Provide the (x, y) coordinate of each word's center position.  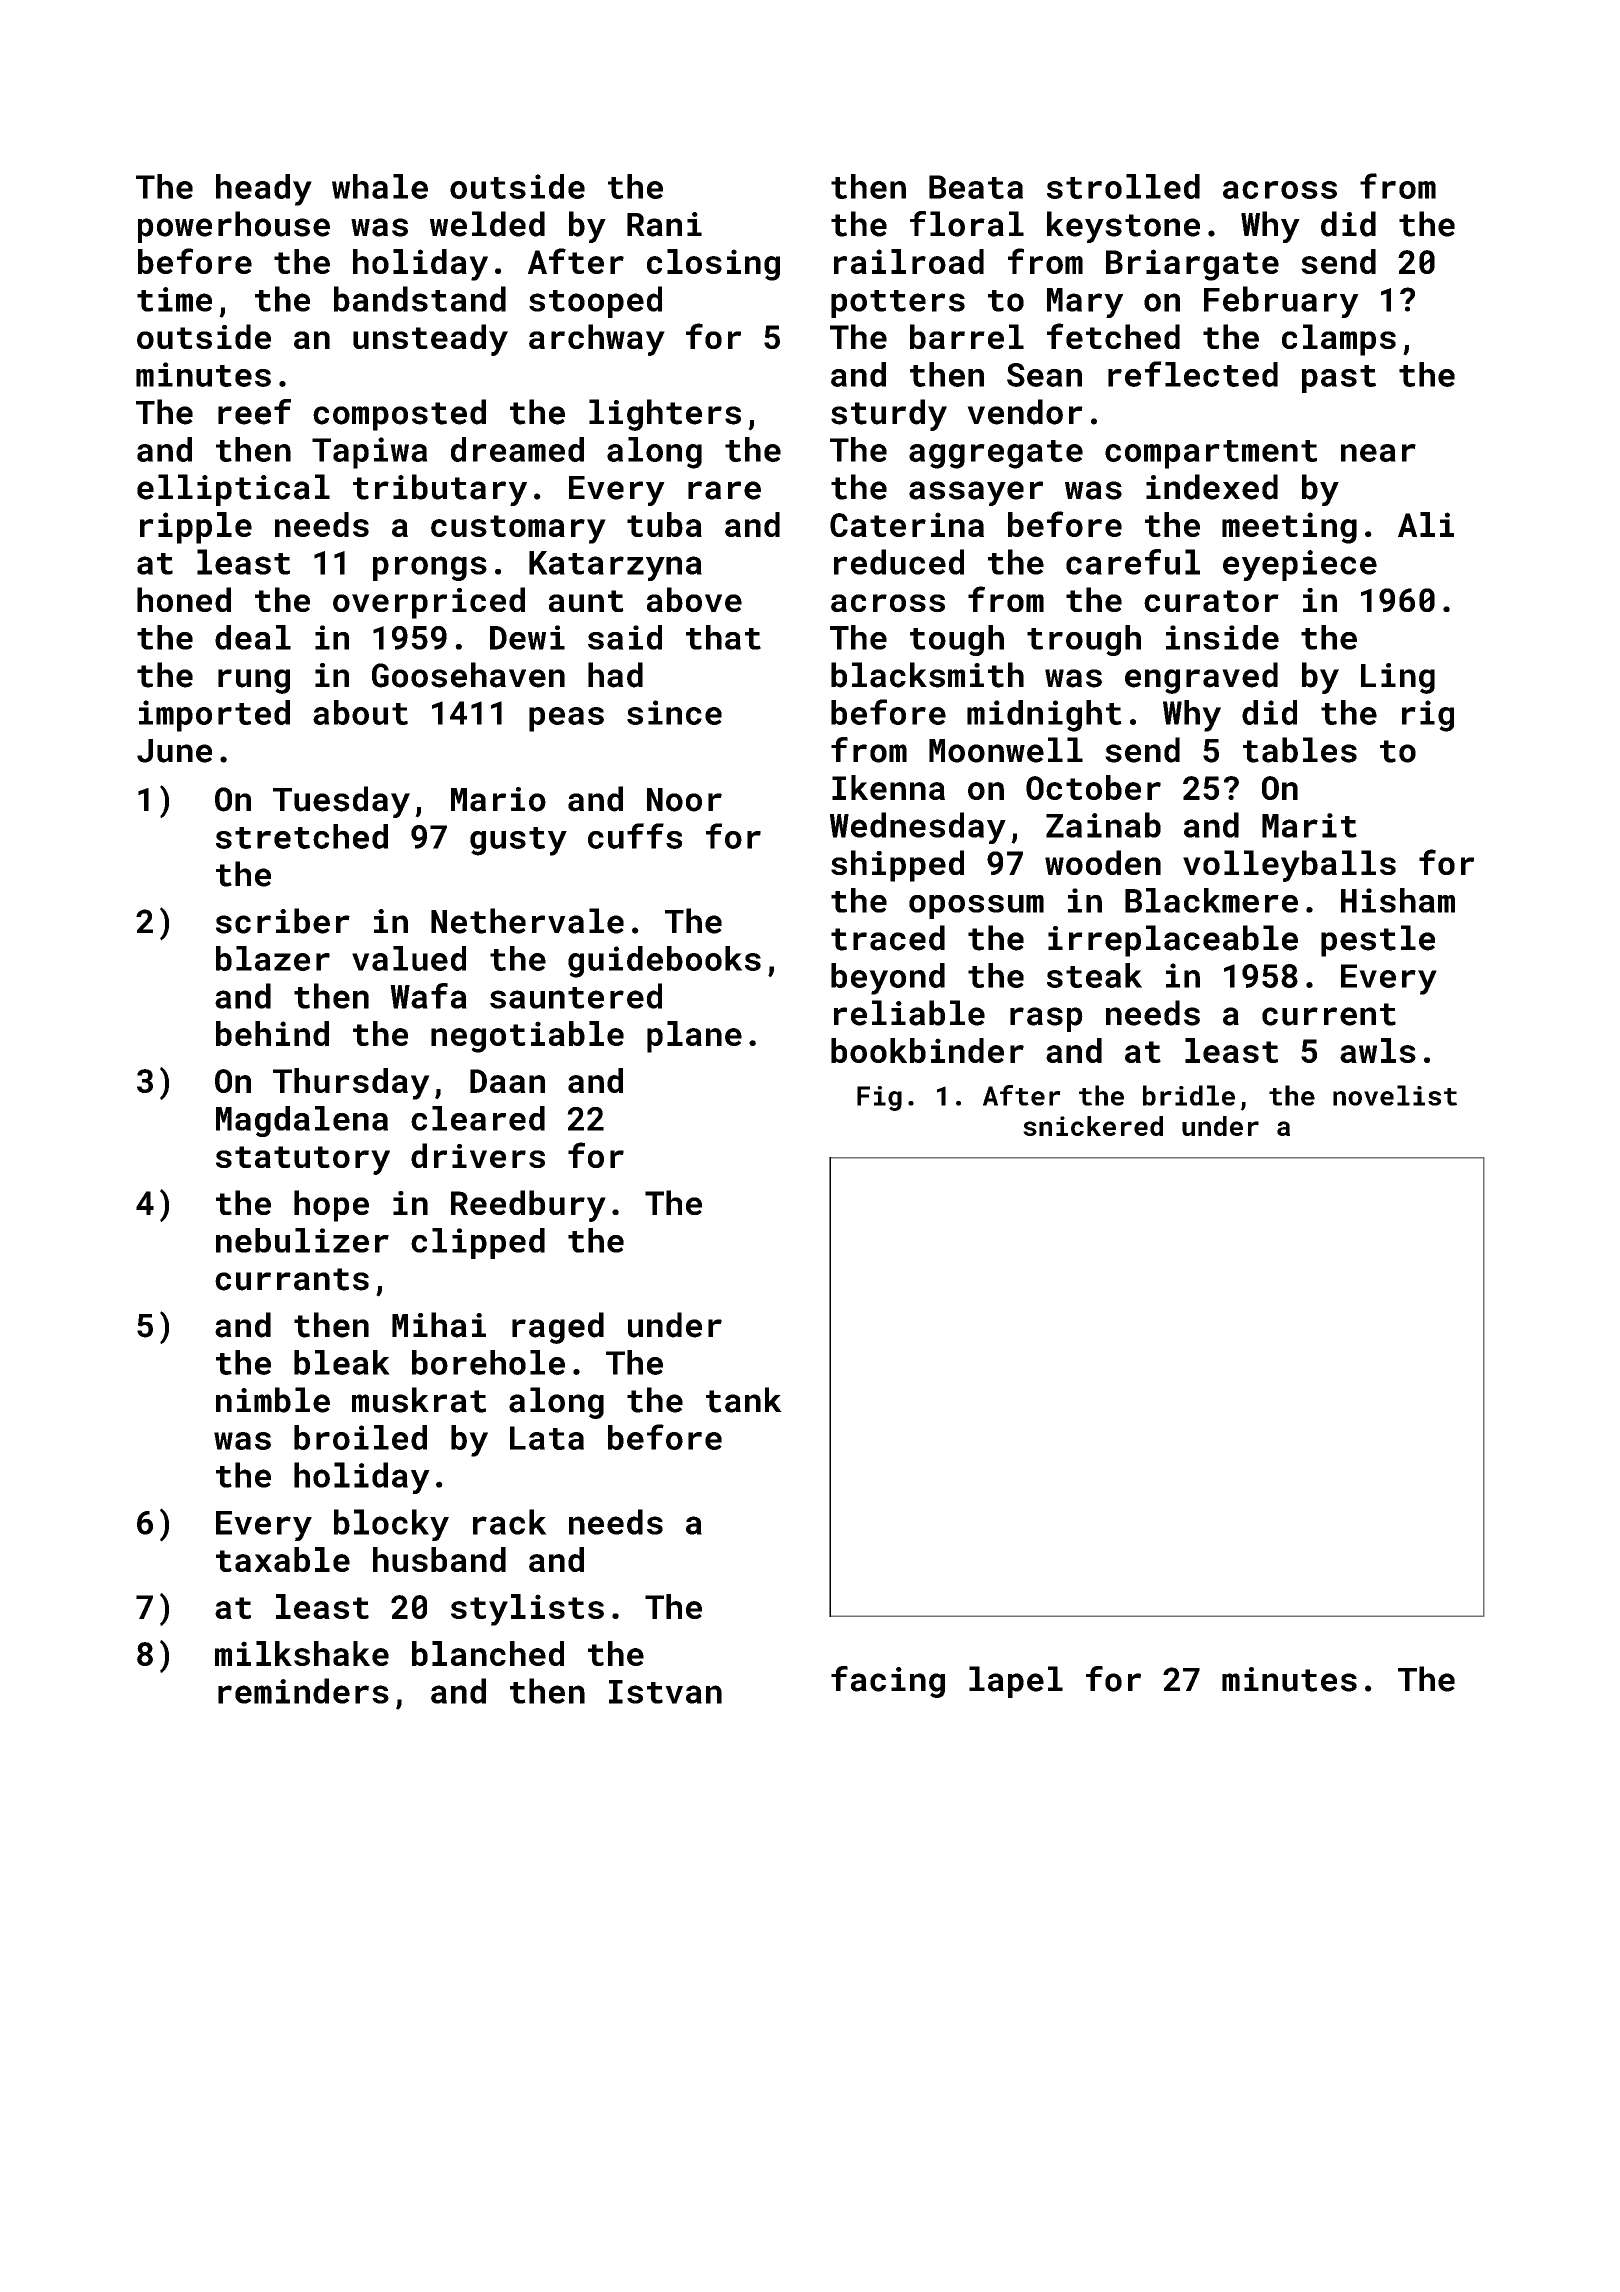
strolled (1123, 186)
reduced (899, 562)
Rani (664, 224)
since (674, 712)
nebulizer (302, 1240)
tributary (440, 490)
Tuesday (341, 802)
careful (1133, 562)
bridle (1189, 1095)
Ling (1398, 678)
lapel (1016, 1682)
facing (888, 1682)
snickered (1093, 1126)
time (174, 299)
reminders (303, 1691)
